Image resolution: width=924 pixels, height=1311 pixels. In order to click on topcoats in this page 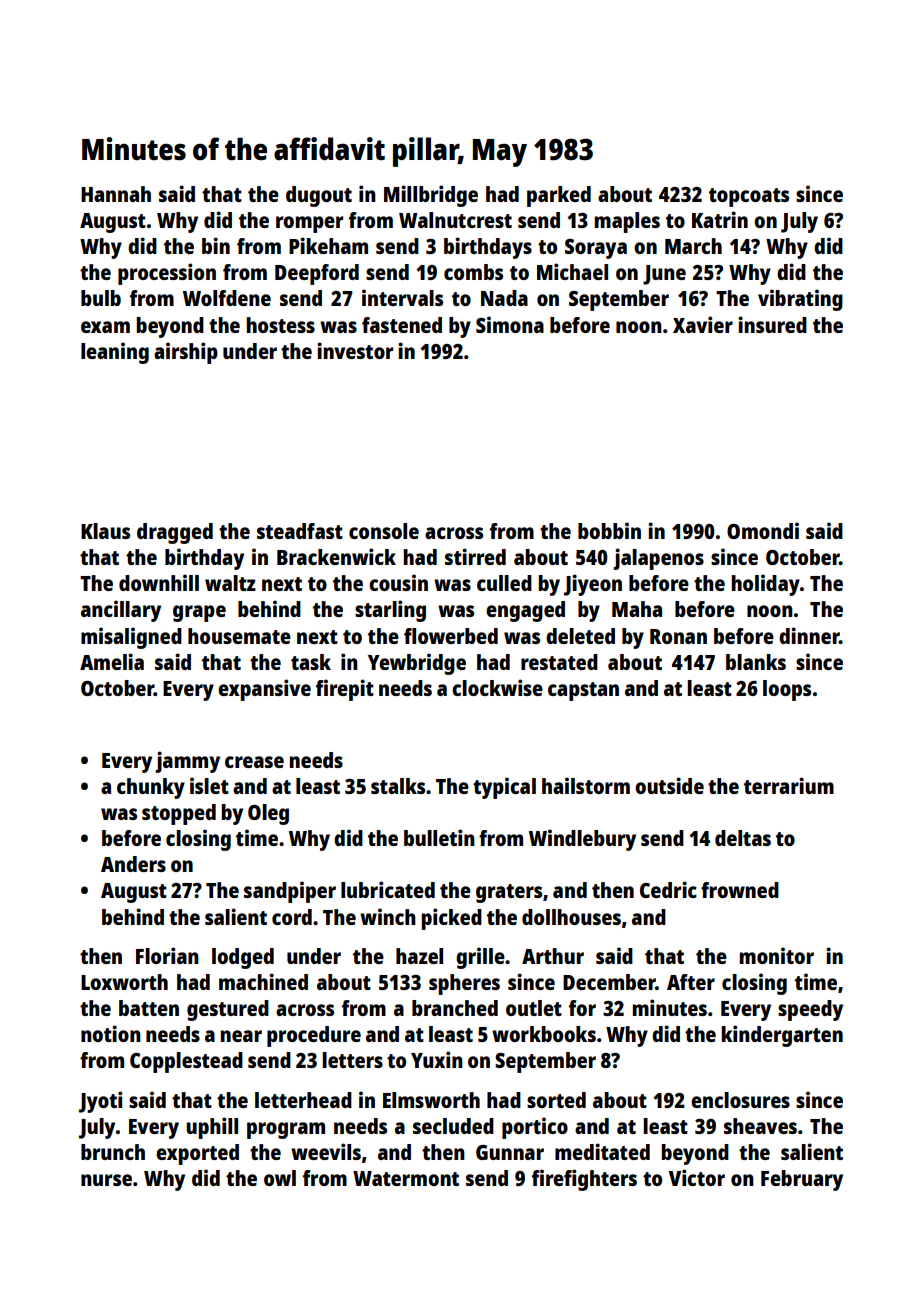, I will do `click(749, 197)`.
